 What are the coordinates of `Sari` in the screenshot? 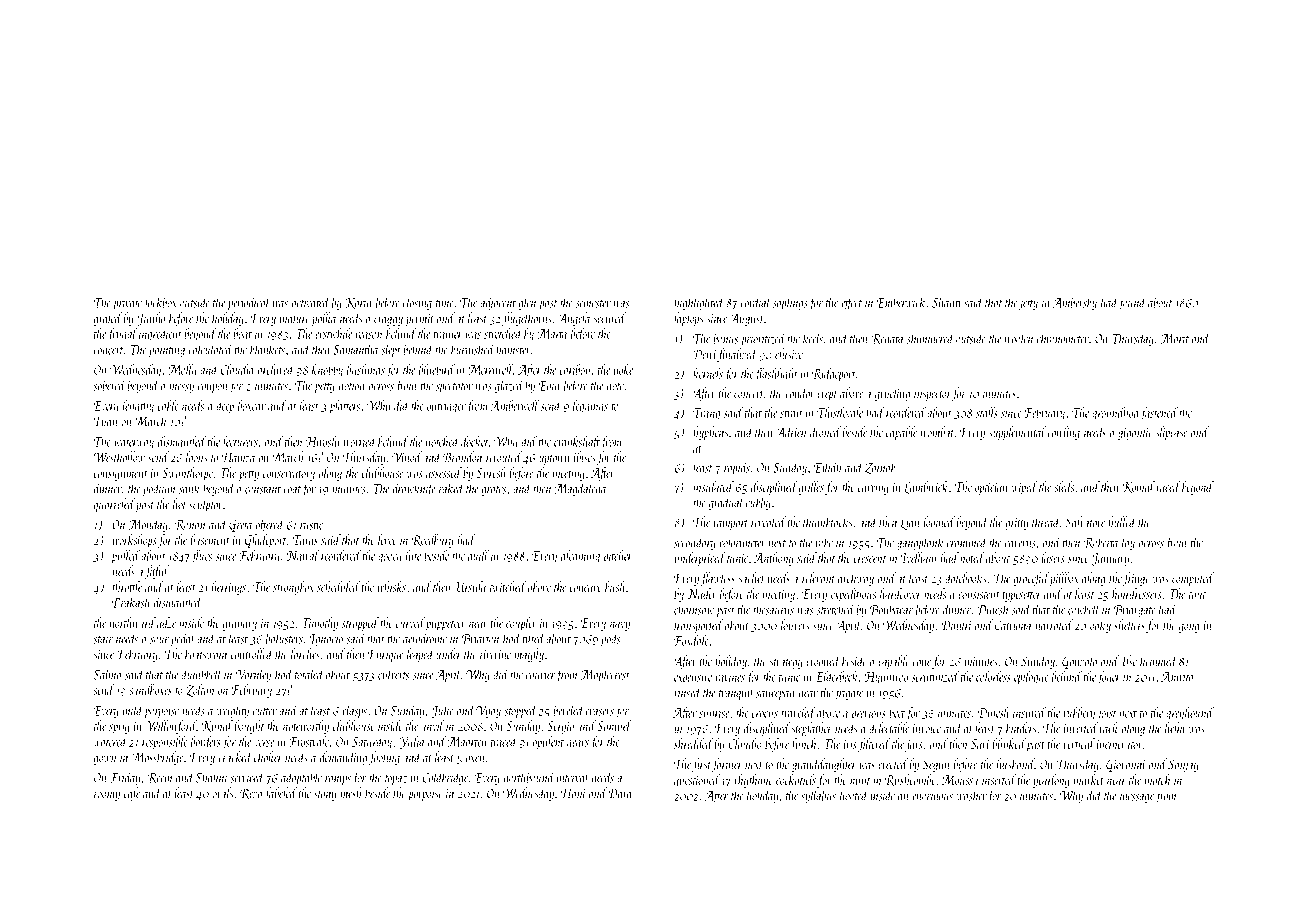 It's located at (980, 744).
